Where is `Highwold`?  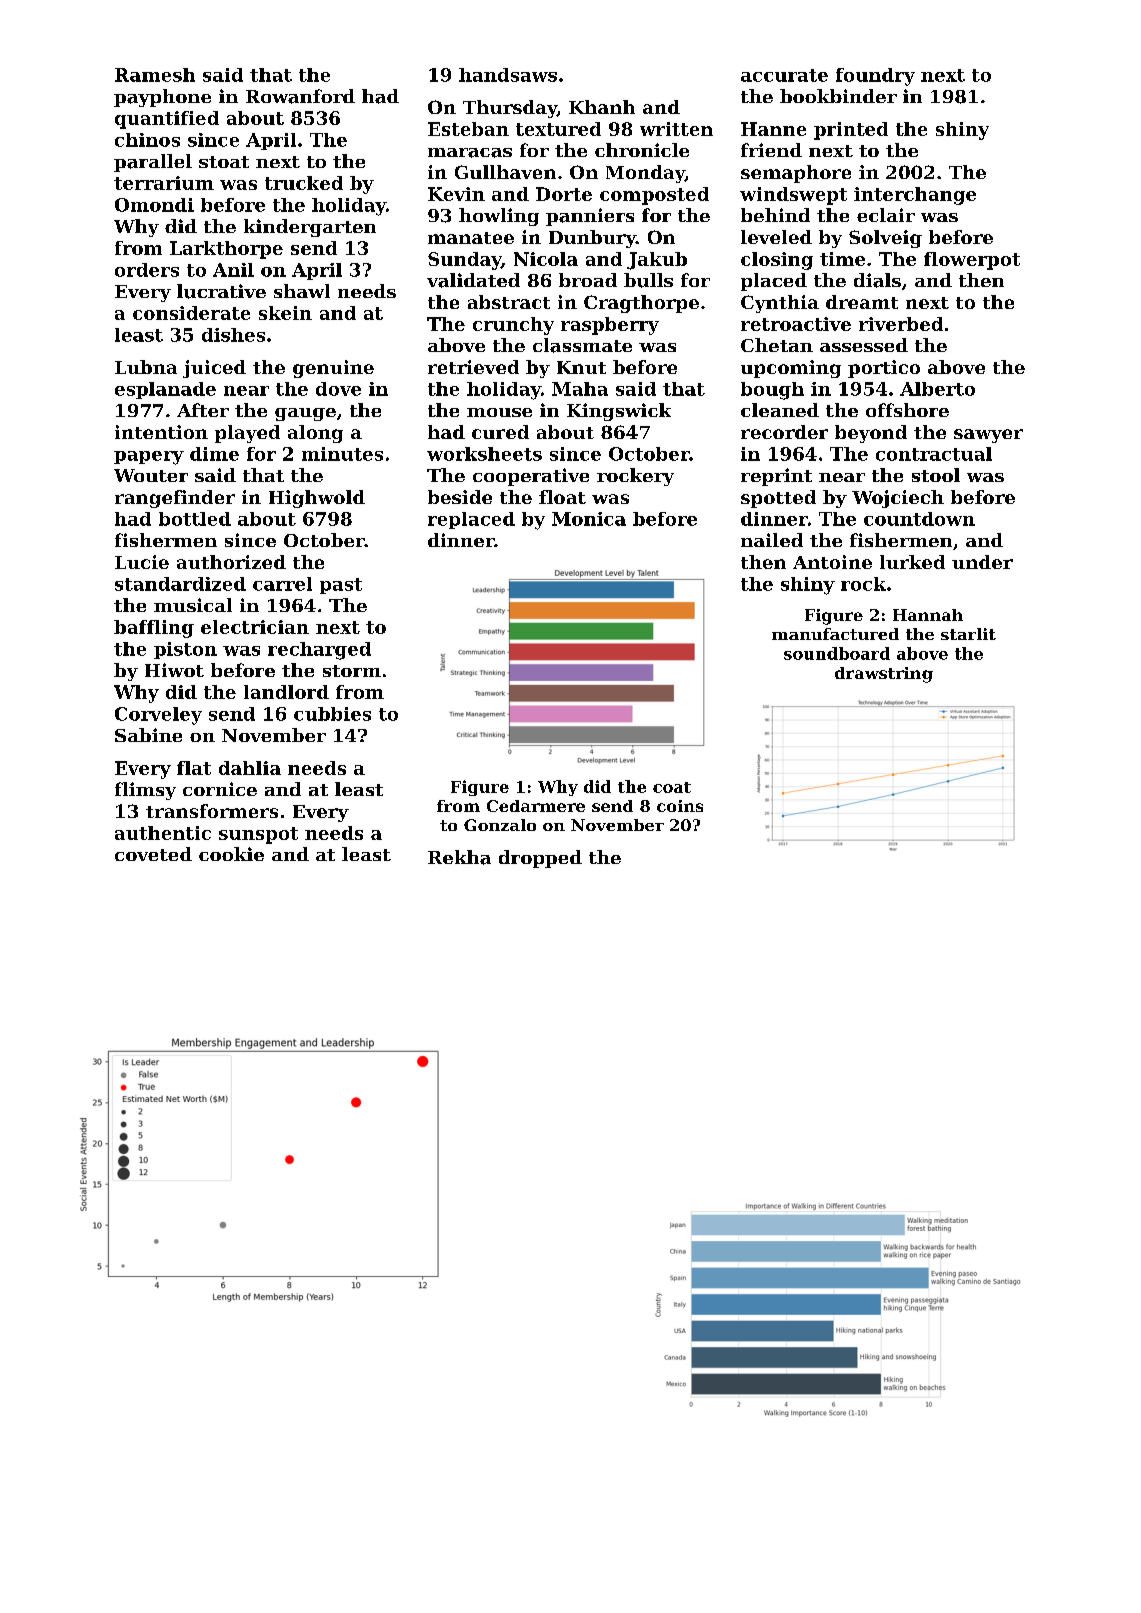
Highwold is located at coordinates (317, 499).
